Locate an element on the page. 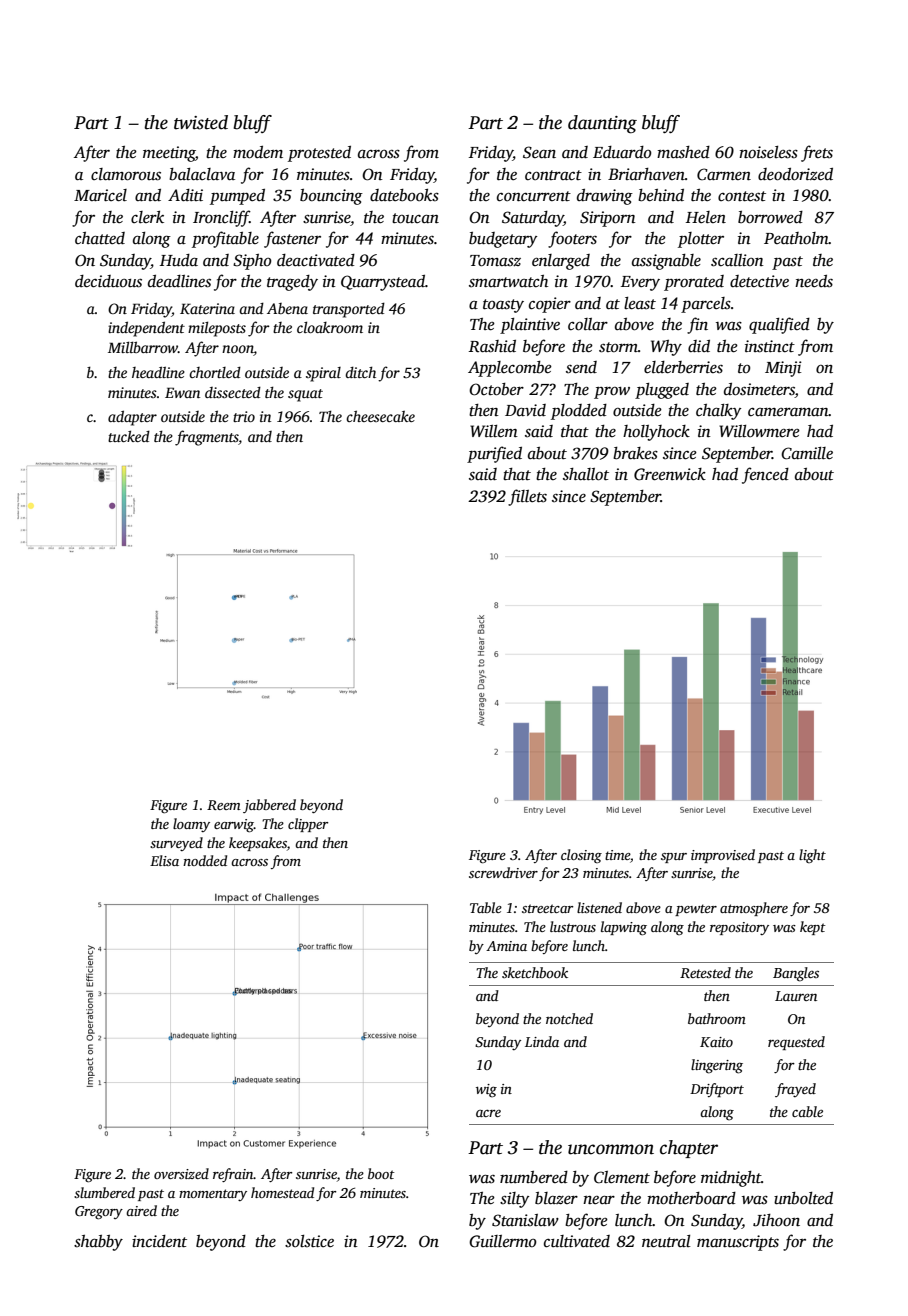  clerk is located at coordinates (147, 217).
